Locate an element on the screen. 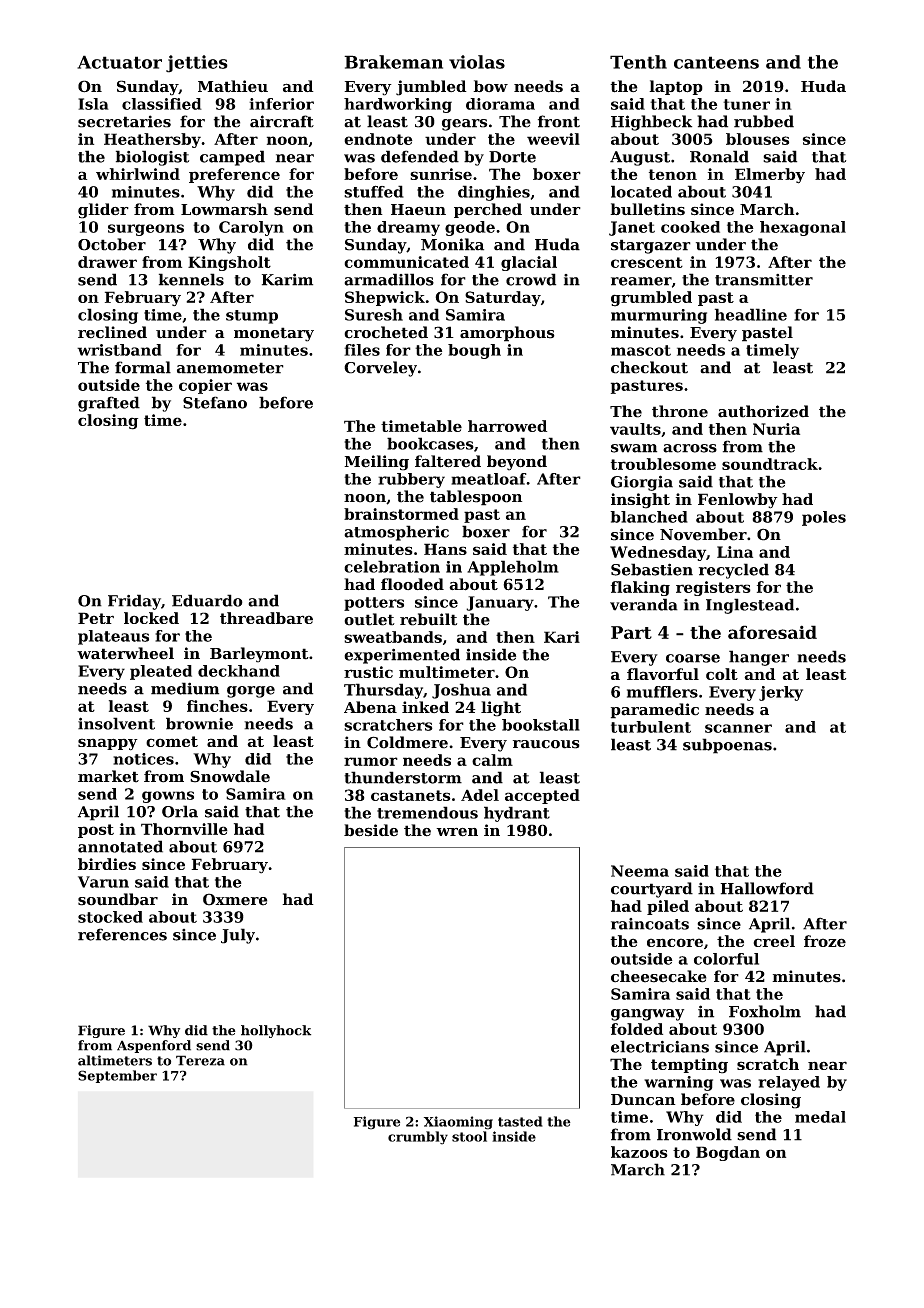 The width and height of the screenshot is (924, 1308). Actuator is located at coordinates (119, 62).
